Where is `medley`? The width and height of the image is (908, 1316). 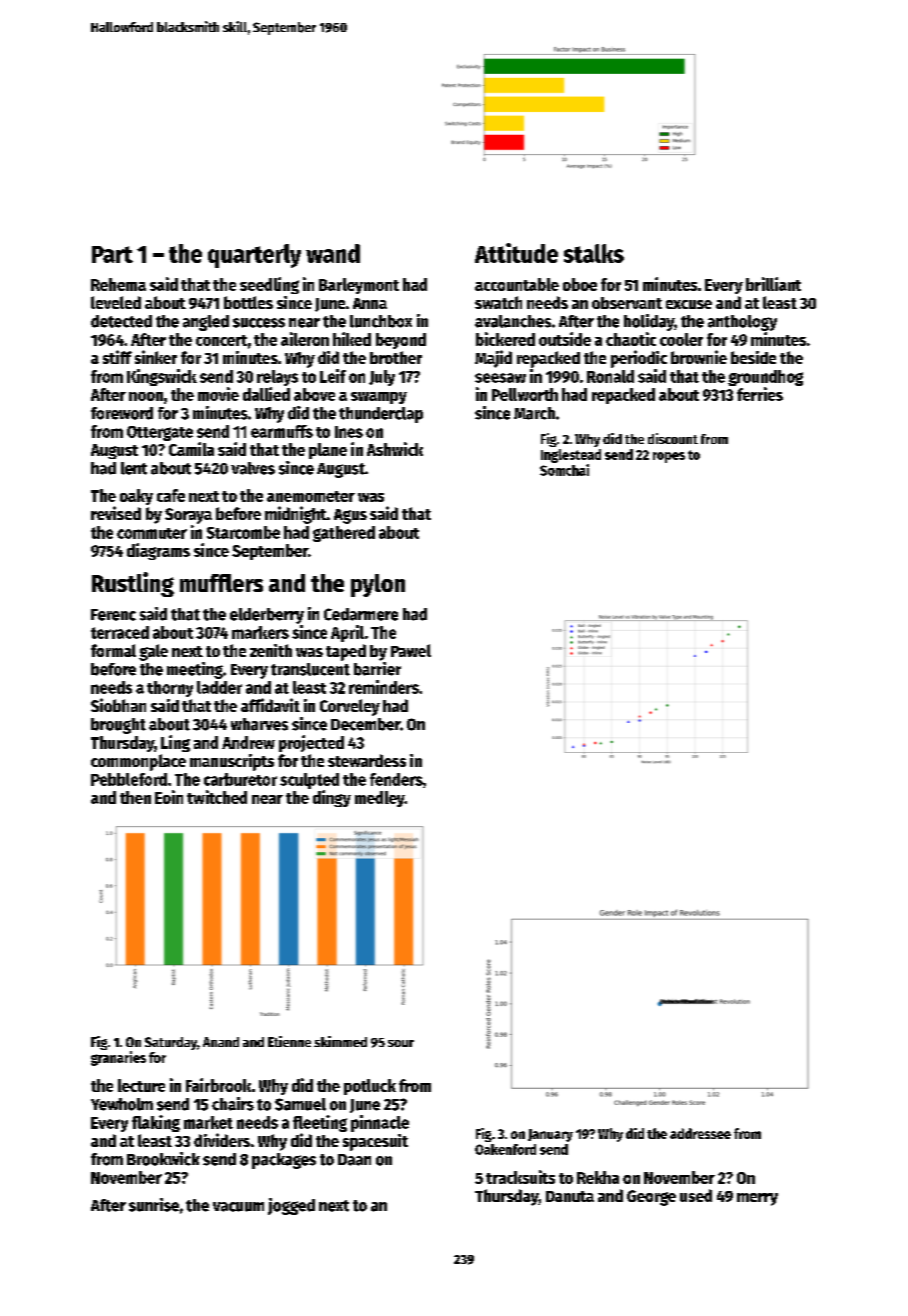 medley is located at coordinates (380, 799).
